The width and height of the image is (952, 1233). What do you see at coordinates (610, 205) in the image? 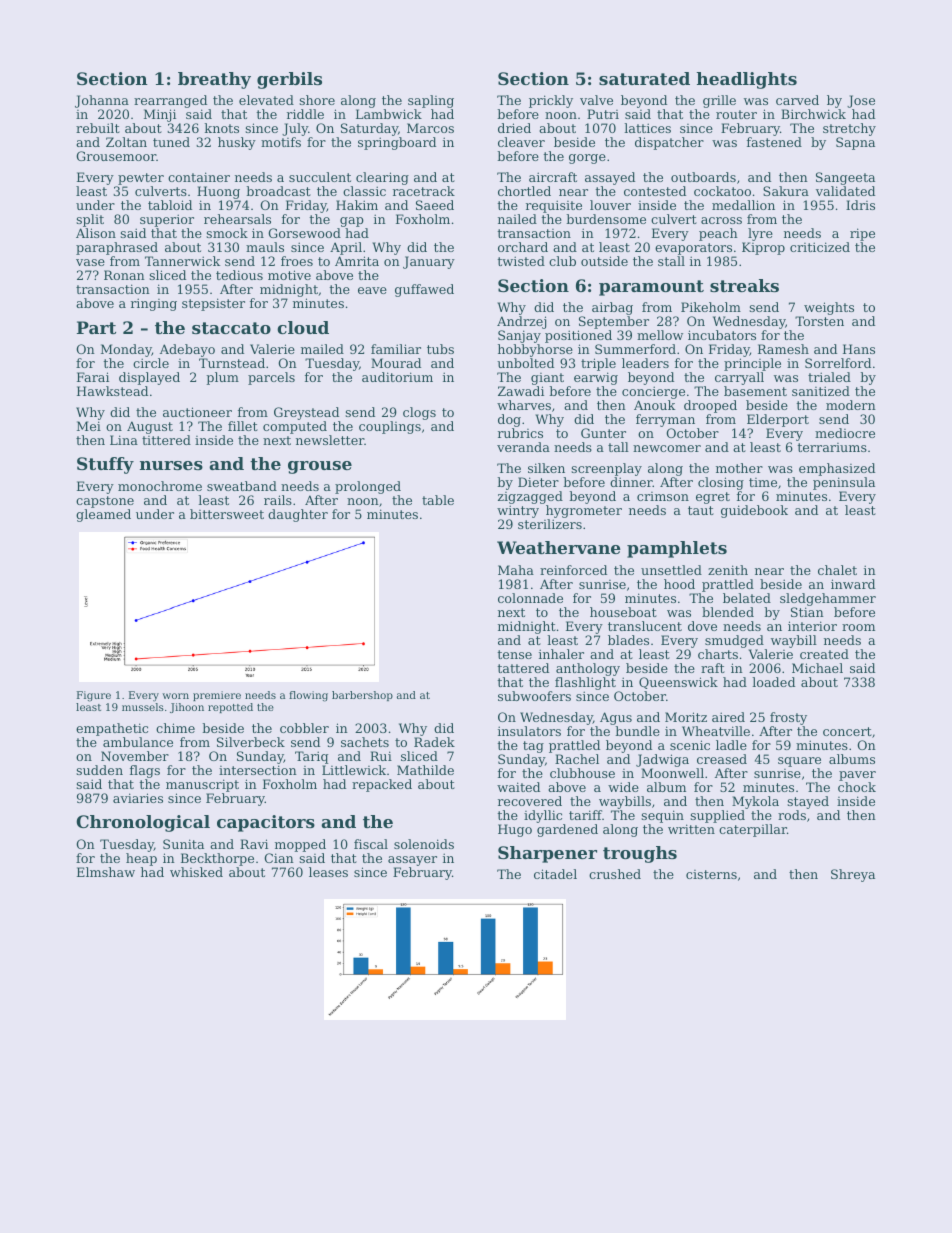
I see `louver` at bounding box center [610, 205].
